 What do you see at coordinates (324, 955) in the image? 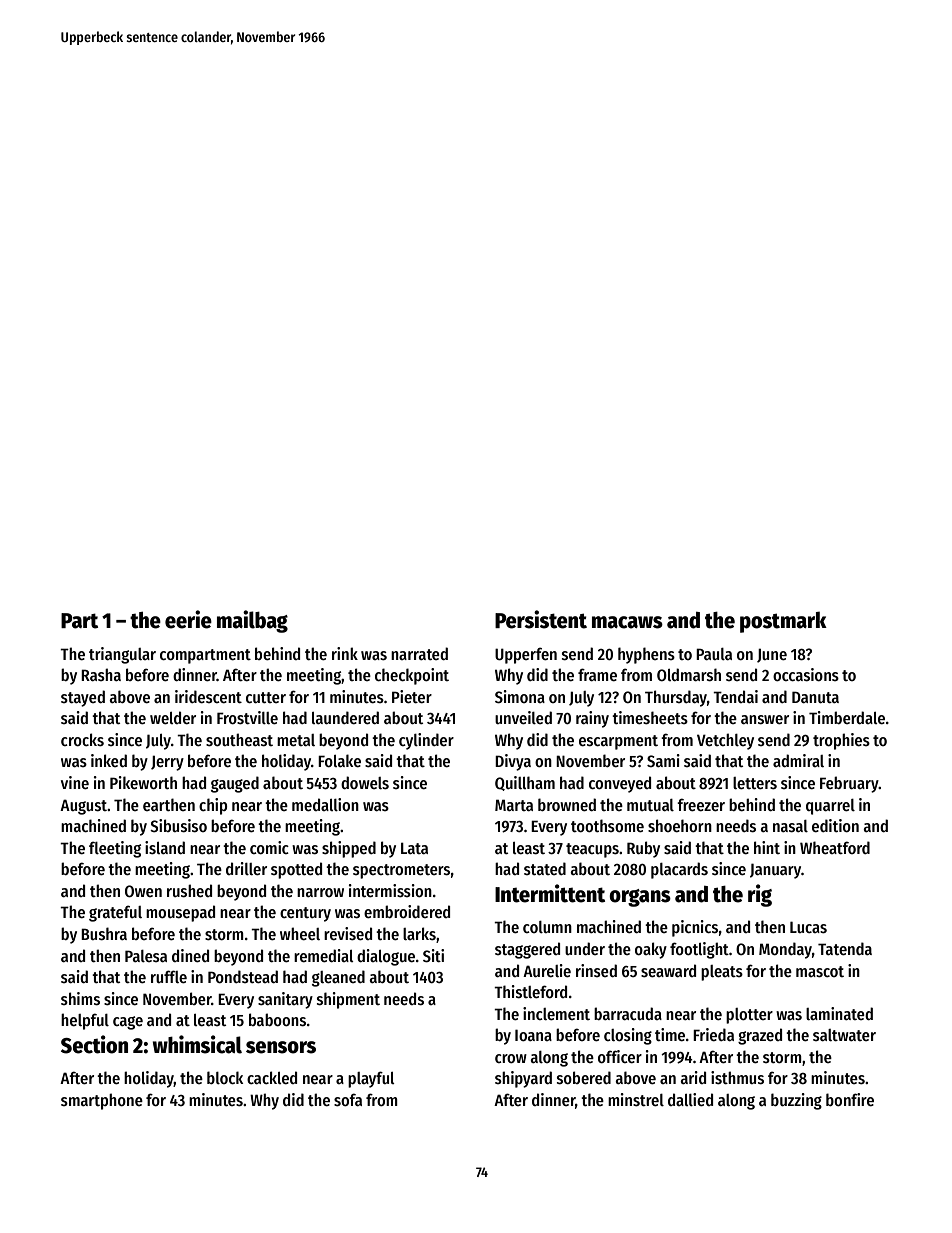
I see `remedial` at bounding box center [324, 955].
